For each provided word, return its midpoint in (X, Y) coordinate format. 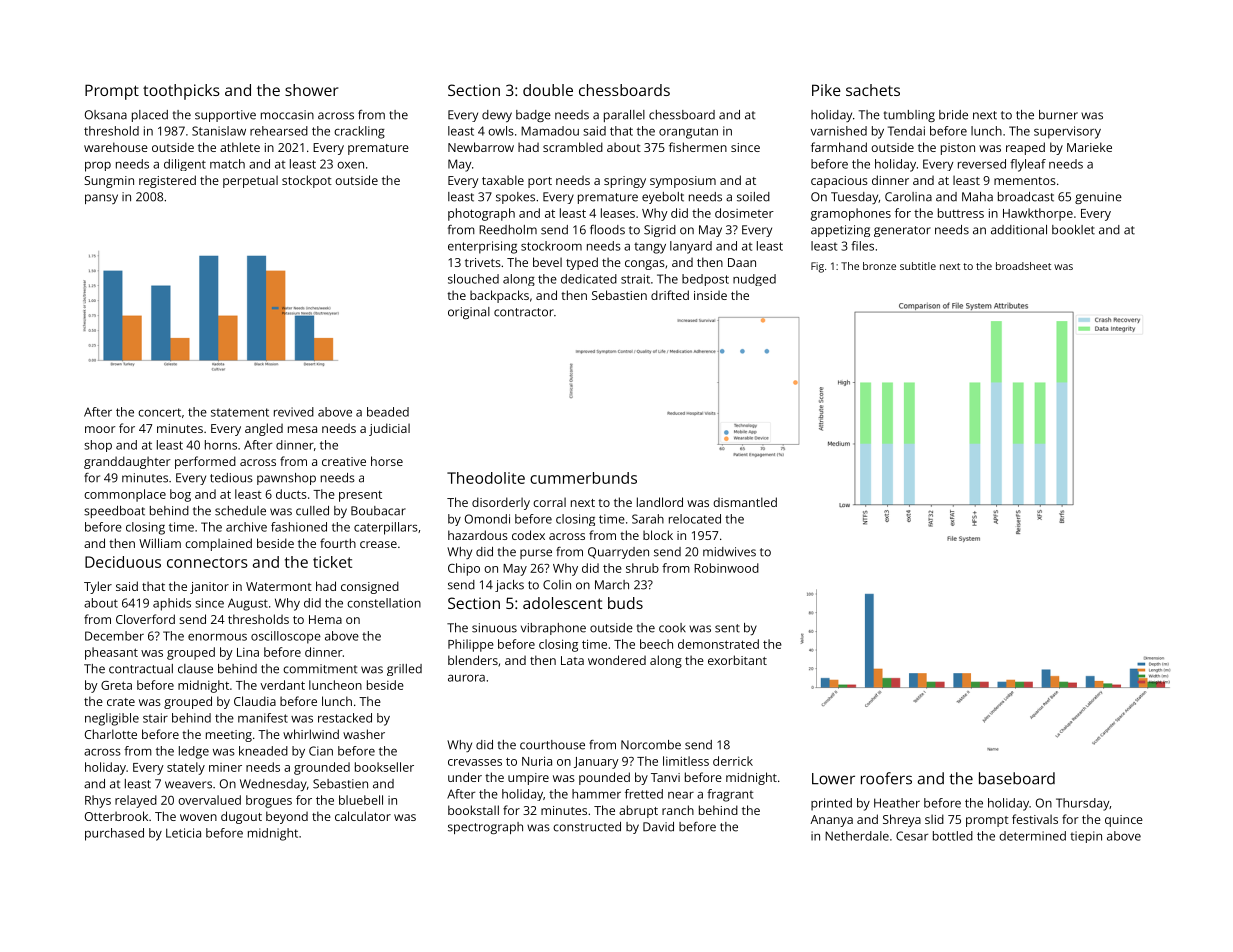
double (548, 90)
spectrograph (485, 828)
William (160, 543)
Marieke (1089, 147)
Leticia (183, 833)
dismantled (745, 502)
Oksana (106, 115)
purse (536, 554)
